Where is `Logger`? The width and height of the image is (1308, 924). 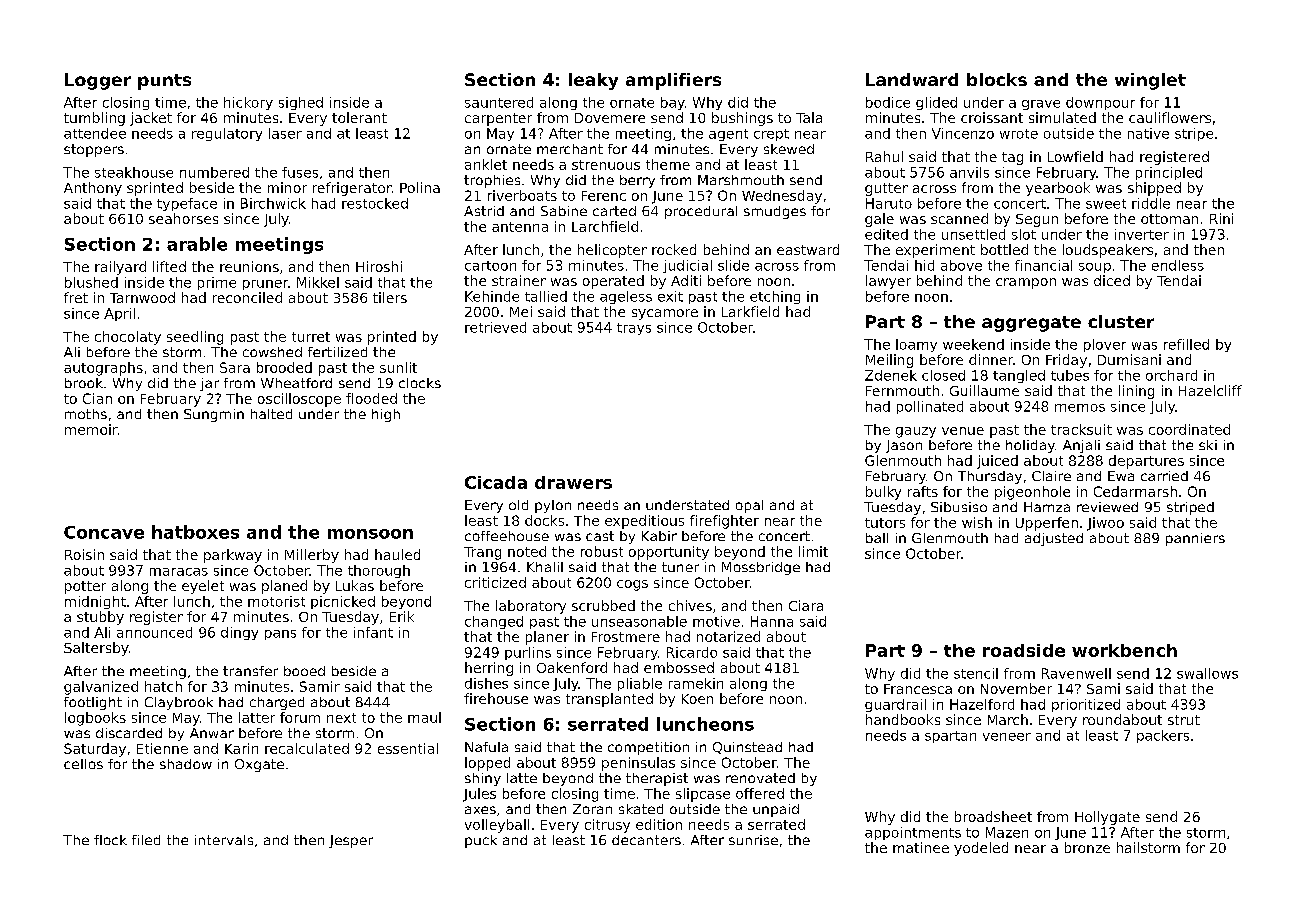
Logger is located at coordinates (98, 81).
